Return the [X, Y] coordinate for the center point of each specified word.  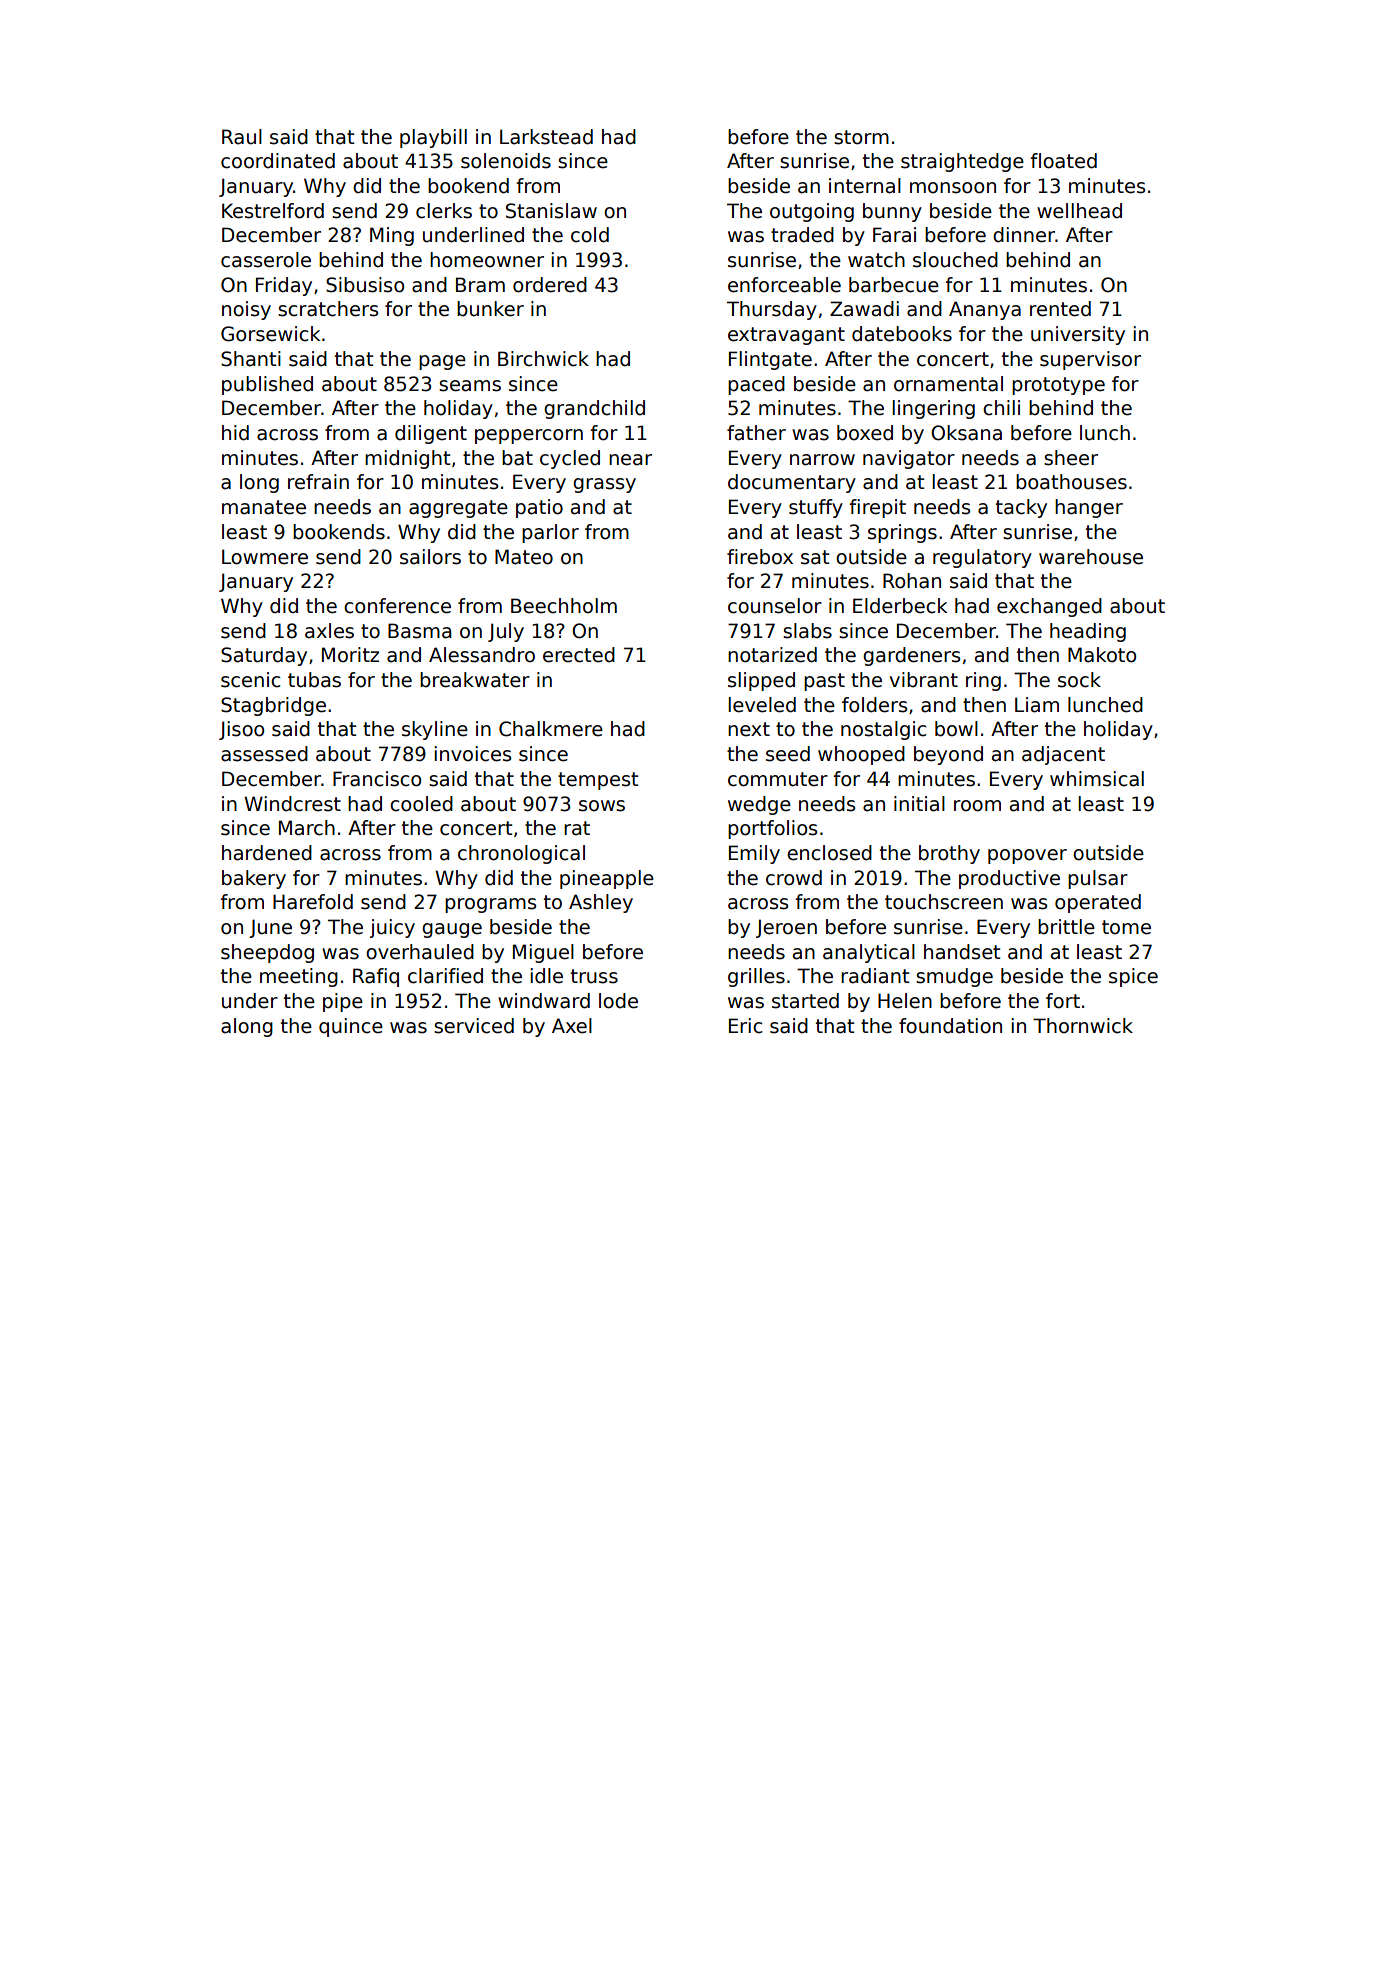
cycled [570, 459]
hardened [267, 853]
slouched [955, 260]
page [442, 362]
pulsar [1098, 879]
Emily [754, 854]
